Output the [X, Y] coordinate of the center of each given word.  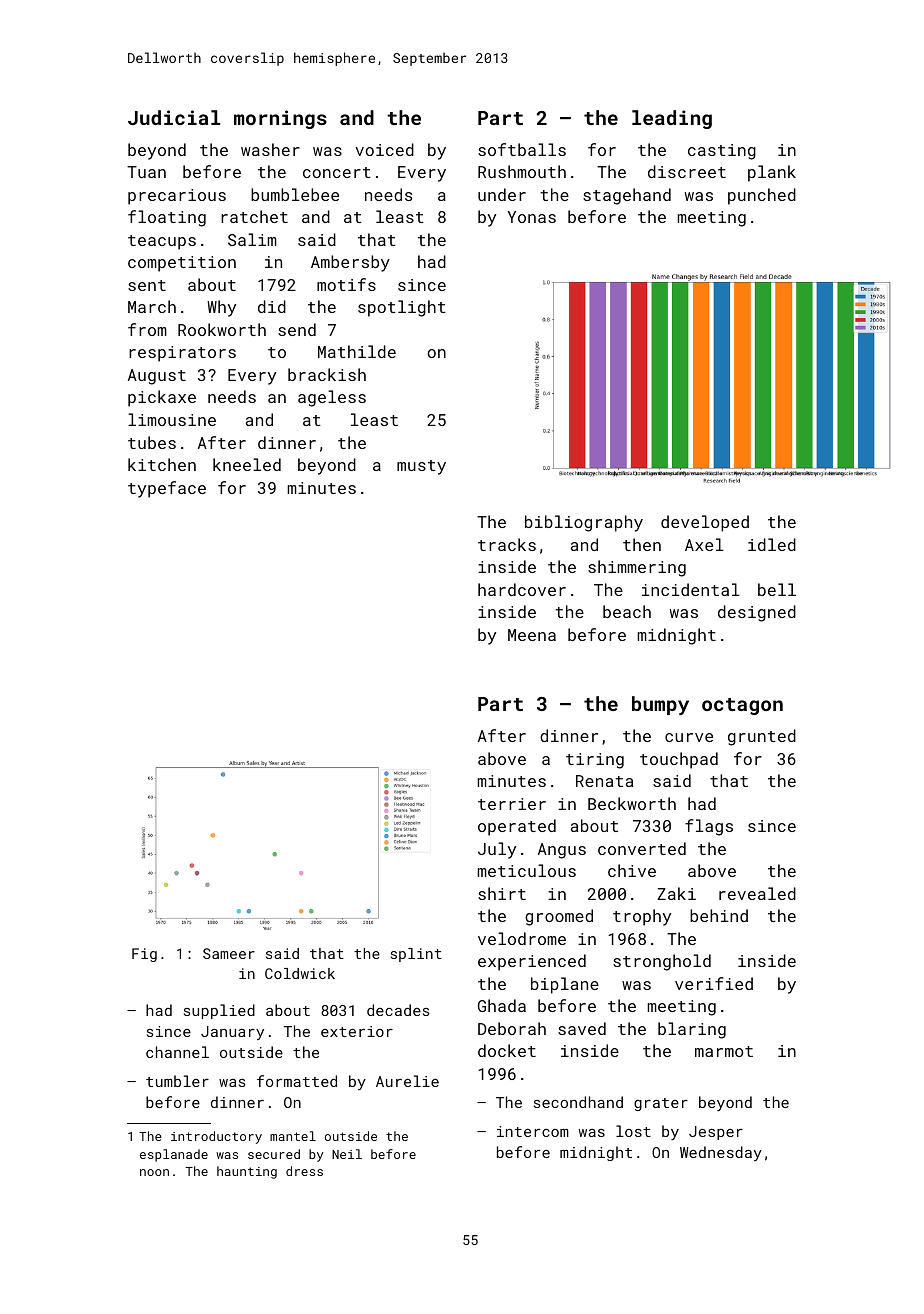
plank [772, 173]
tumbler [177, 1081]
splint [416, 955]
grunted [762, 737]
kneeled [247, 464]
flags [709, 827]
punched [762, 196]
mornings [280, 119]
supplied [219, 1011]
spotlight [402, 308]
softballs [522, 149]
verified [714, 983]
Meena [532, 635]
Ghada [502, 1005]
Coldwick [300, 973]
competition [182, 264]
